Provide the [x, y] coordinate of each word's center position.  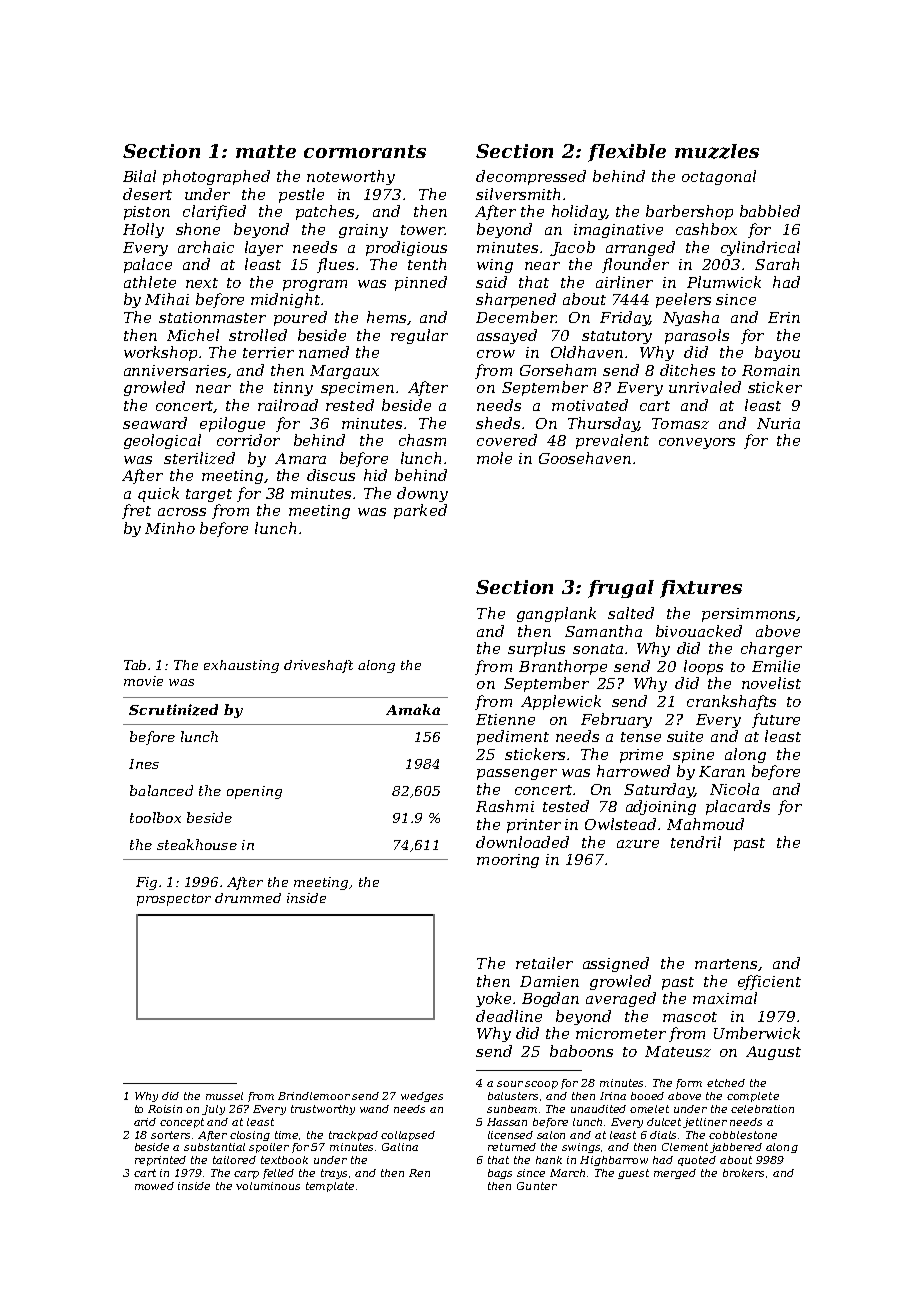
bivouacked [699, 631]
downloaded [522, 842]
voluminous [268, 1186]
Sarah [777, 264]
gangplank [556, 614]
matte [266, 151]
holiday [579, 212]
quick [158, 494]
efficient [769, 982]
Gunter [537, 1186]
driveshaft [318, 666]
